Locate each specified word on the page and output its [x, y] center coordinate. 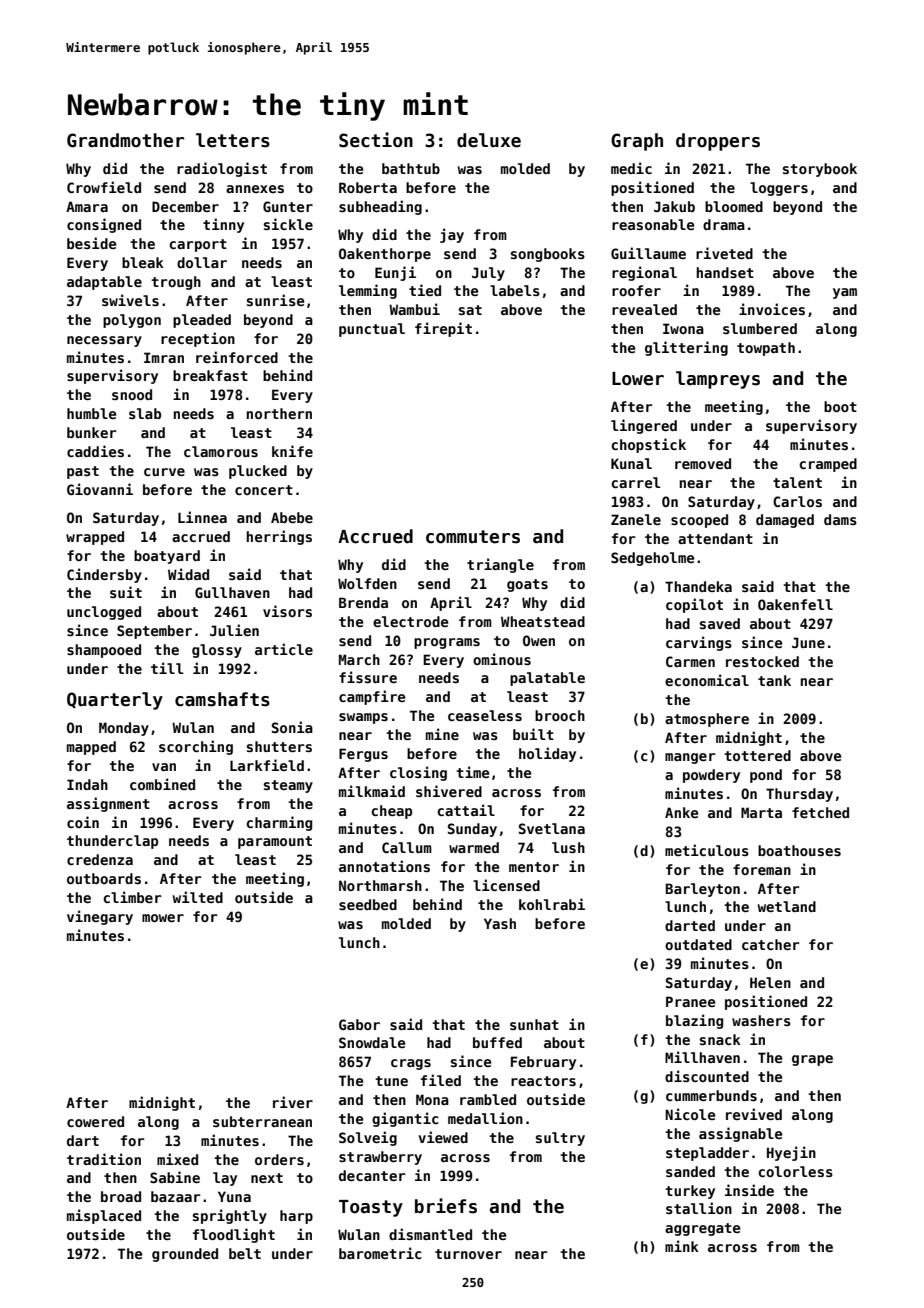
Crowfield [104, 187]
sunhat [534, 1024]
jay [452, 235]
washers [761, 1020]
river [293, 1102]
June [808, 642]
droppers [718, 142]
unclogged [104, 613]
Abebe [292, 517]
